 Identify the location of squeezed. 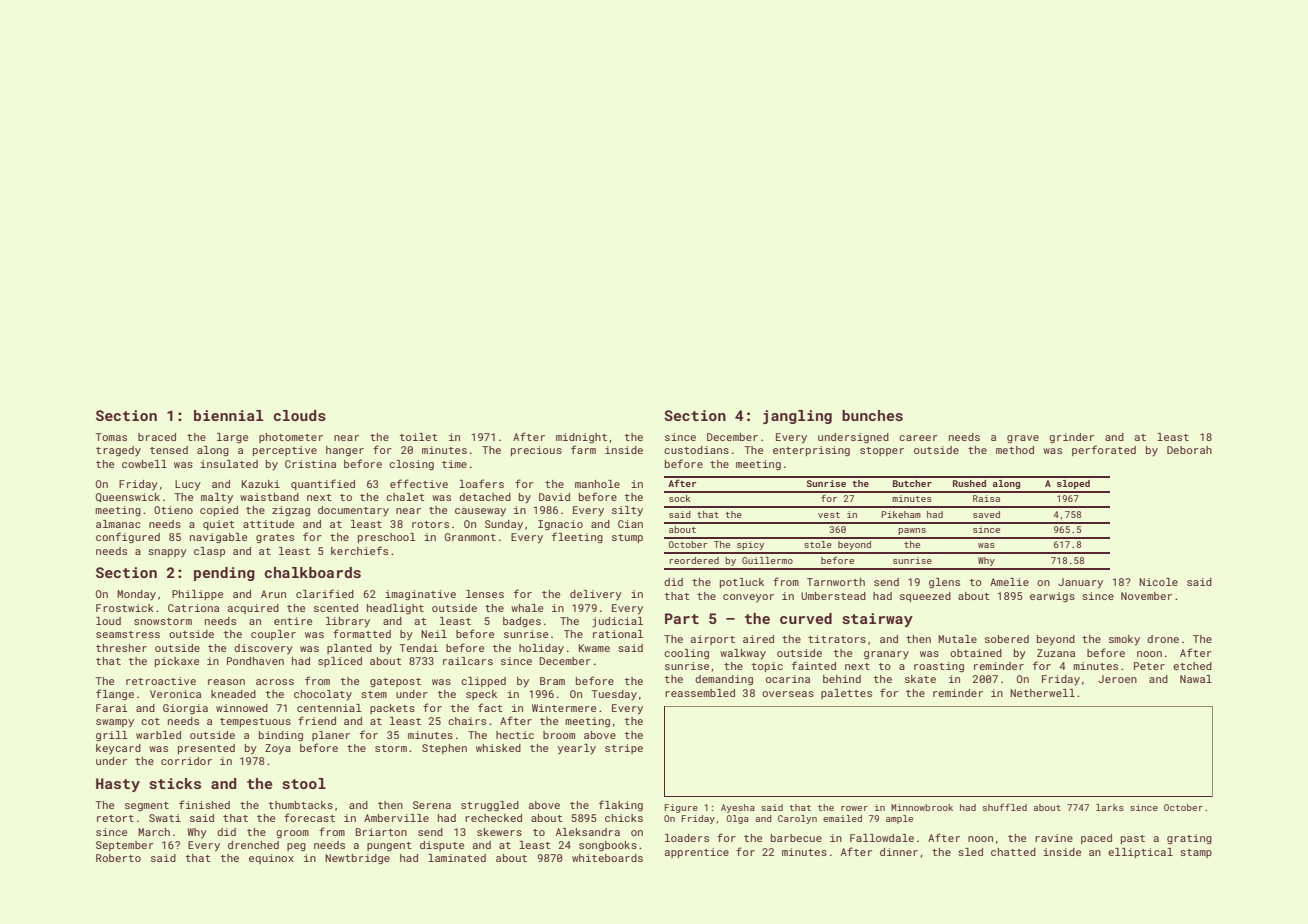
(925, 597).
